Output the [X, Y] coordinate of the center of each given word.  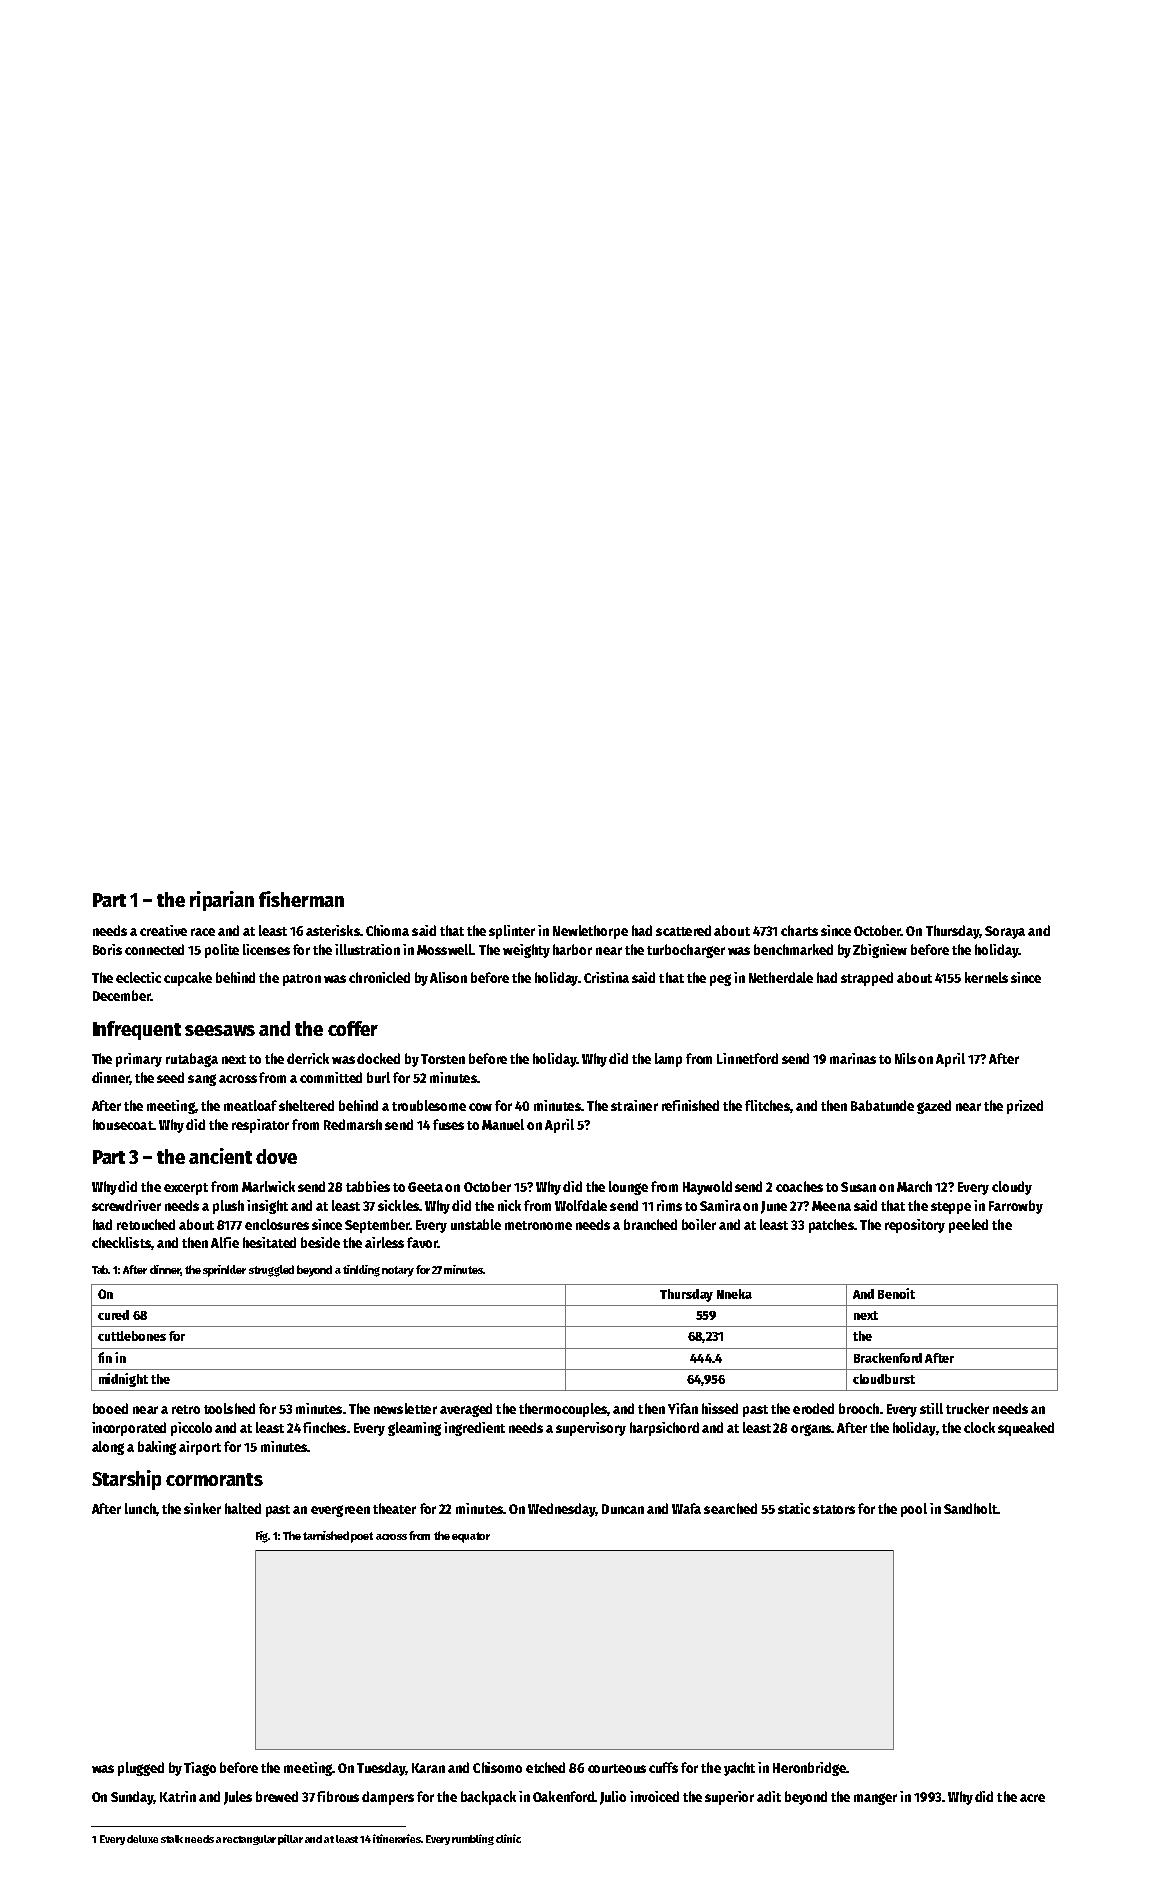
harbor [572, 949]
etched [545, 1767]
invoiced [654, 1796]
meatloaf [250, 1105]
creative [163, 930]
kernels [986, 977]
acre [1032, 1798]
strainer [634, 1105]
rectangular [249, 1840]
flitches [767, 1105]
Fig [262, 1537]
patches [831, 1226]
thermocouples [563, 1410]
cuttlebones [132, 1336]
